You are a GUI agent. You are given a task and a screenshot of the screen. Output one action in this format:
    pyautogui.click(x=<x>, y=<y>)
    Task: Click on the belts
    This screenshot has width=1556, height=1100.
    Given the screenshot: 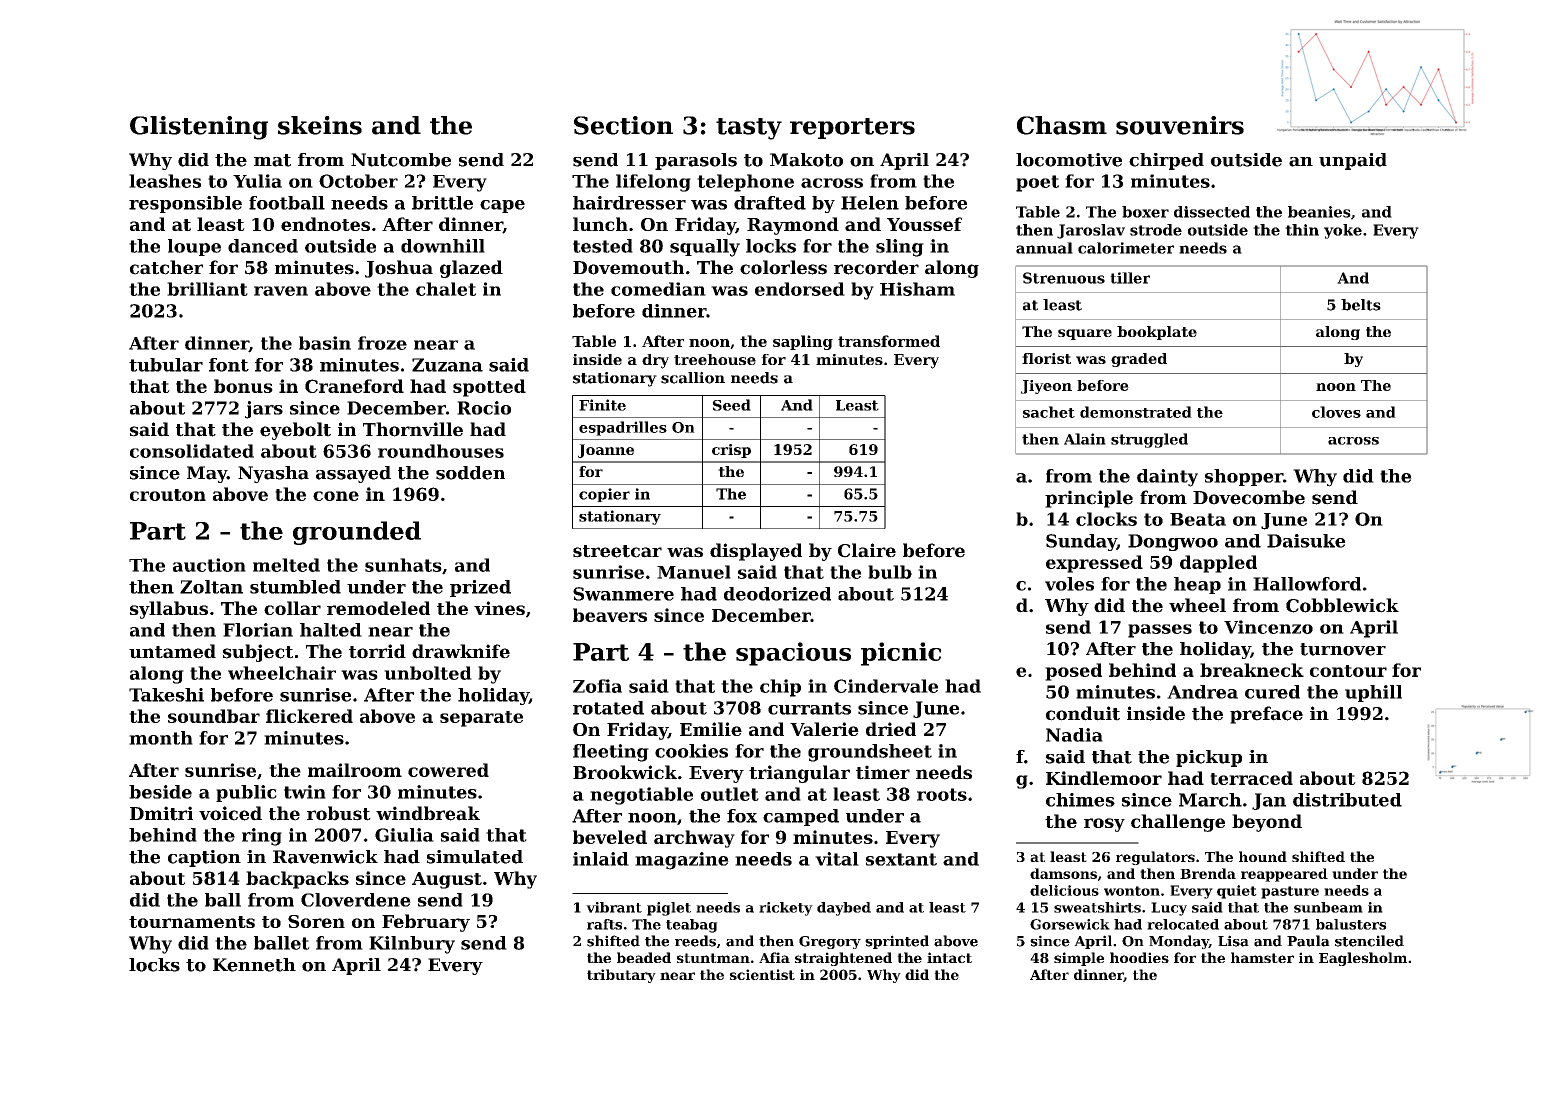 What is the action you would take?
    pyautogui.click(x=1361, y=305)
